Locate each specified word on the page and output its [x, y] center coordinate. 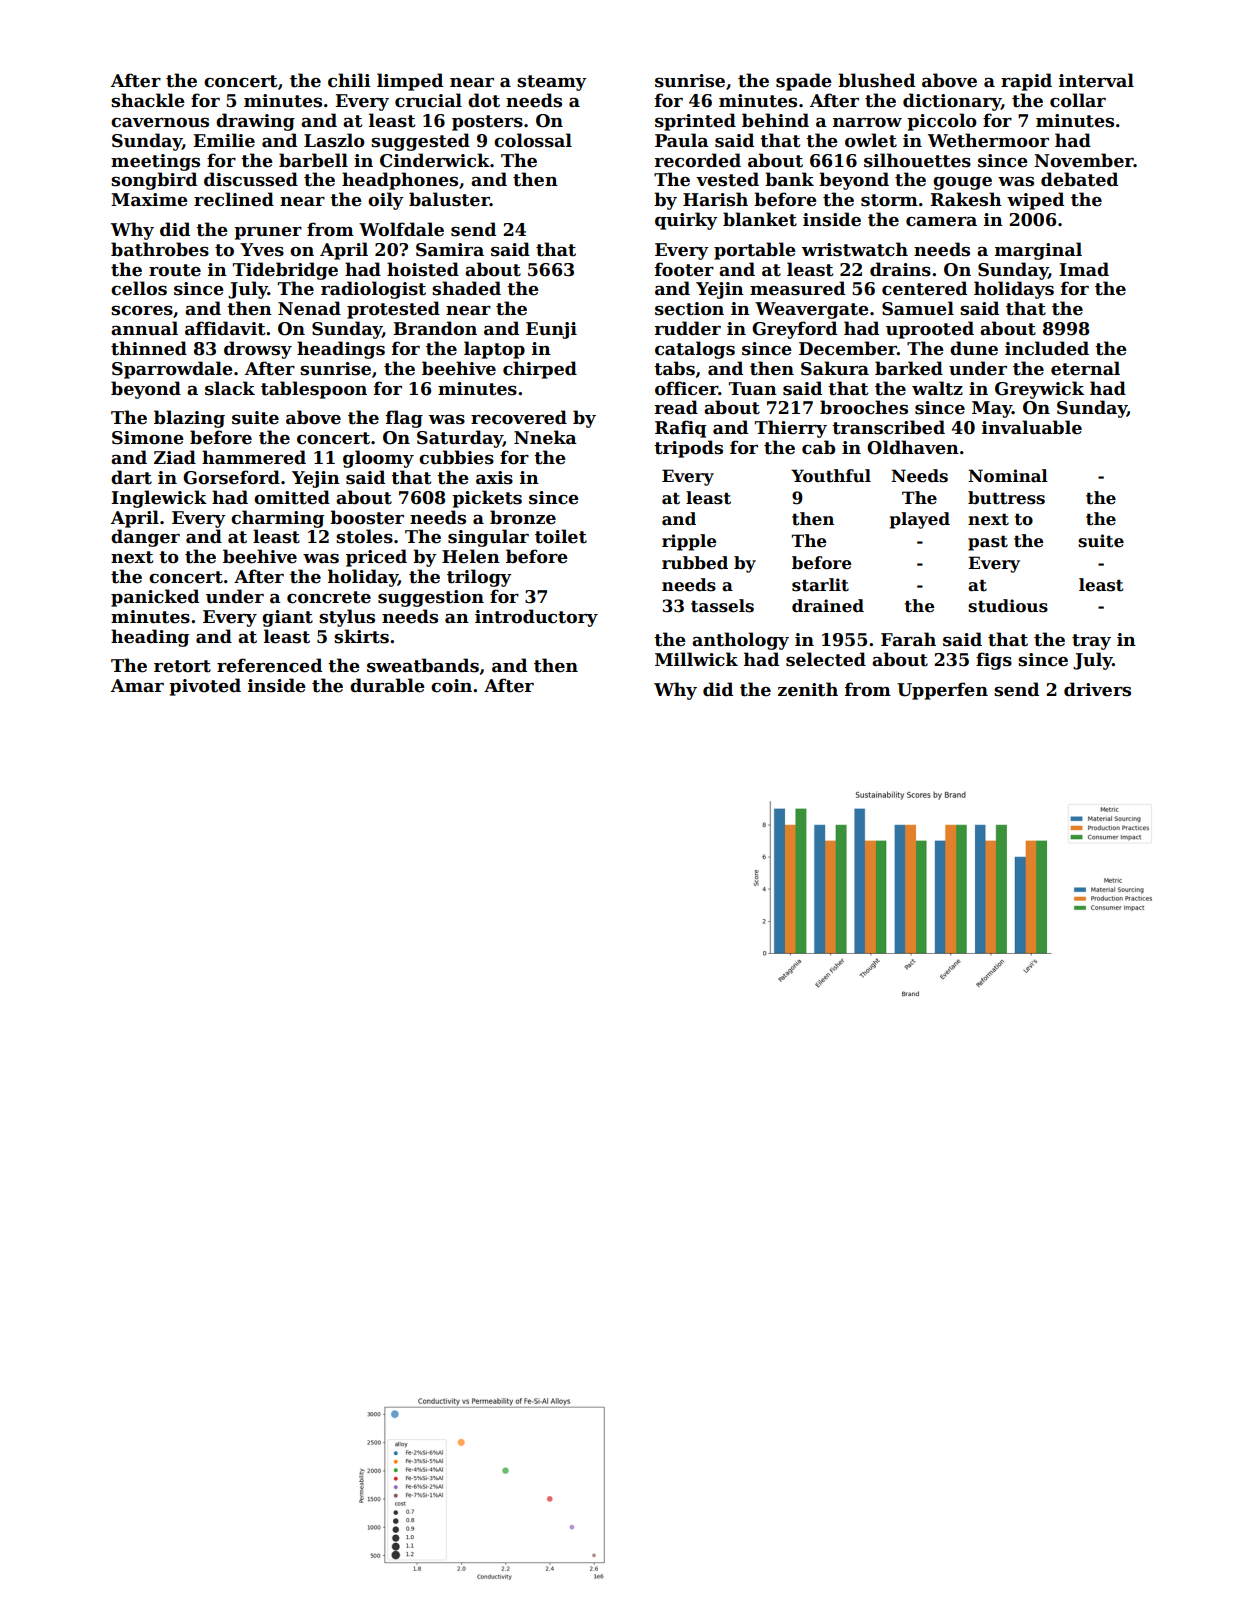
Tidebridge [285, 271]
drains [900, 269]
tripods [688, 449]
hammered [254, 457]
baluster [449, 199]
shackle [148, 100]
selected [826, 659]
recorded [698, 160]
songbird [154, 181]
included [1047, 348]
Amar [137, 686]
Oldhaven [913, 447]
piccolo [942, 122]
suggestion [431, 598]
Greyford [794, 330]
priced [376, 558]
